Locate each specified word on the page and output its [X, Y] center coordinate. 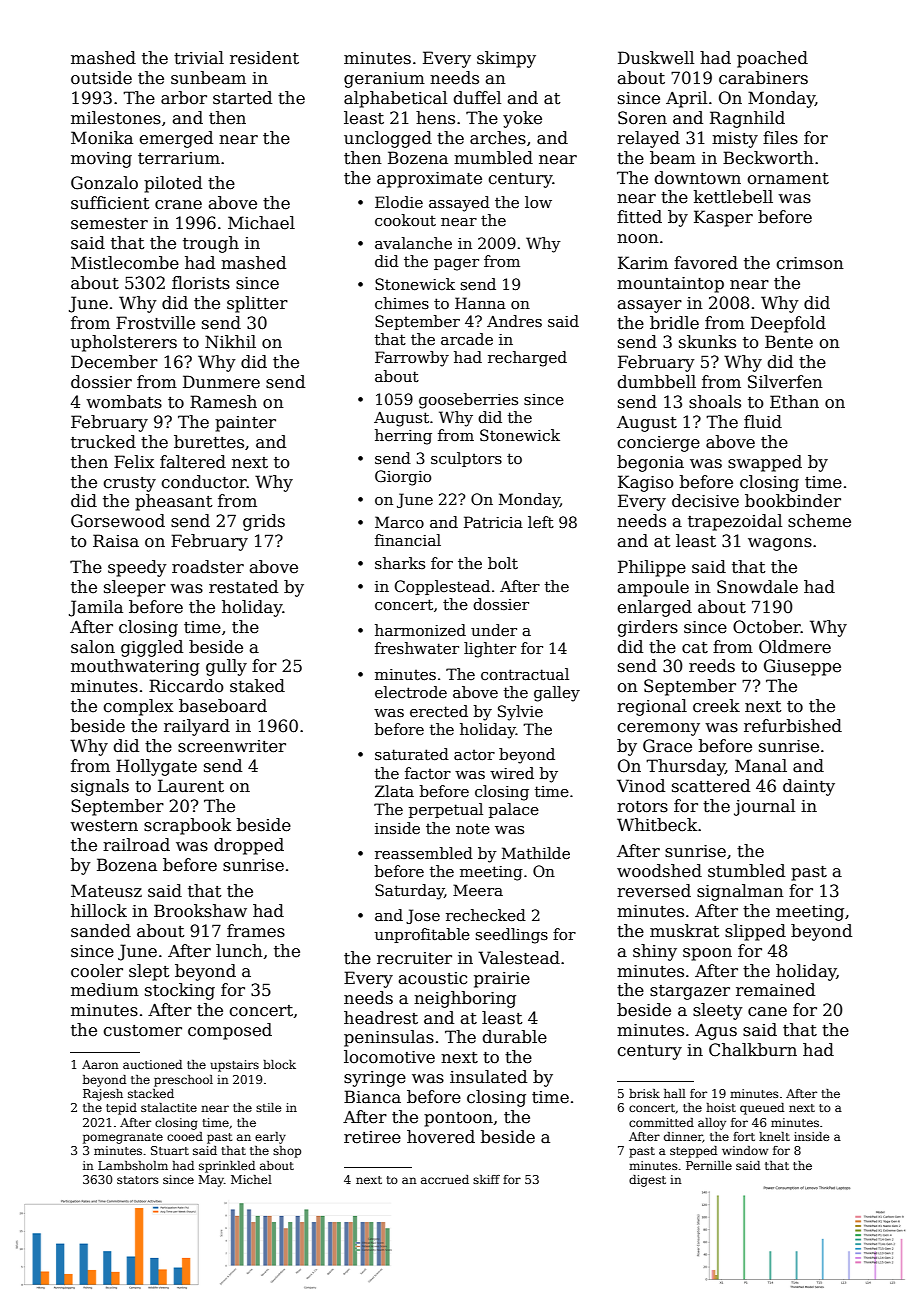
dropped [249, 846]
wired [512, 773]
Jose [423, 916]
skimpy [506, 59]
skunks [707, 342]
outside [101, 78]
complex [138, 707]
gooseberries [468, 401]
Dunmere [221, 382]
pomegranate [123, 1138]
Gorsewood [118, 521]
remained [775, 990]
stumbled [746, 871]
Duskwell [656, 58]
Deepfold [788, 324]
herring [403, 437]
